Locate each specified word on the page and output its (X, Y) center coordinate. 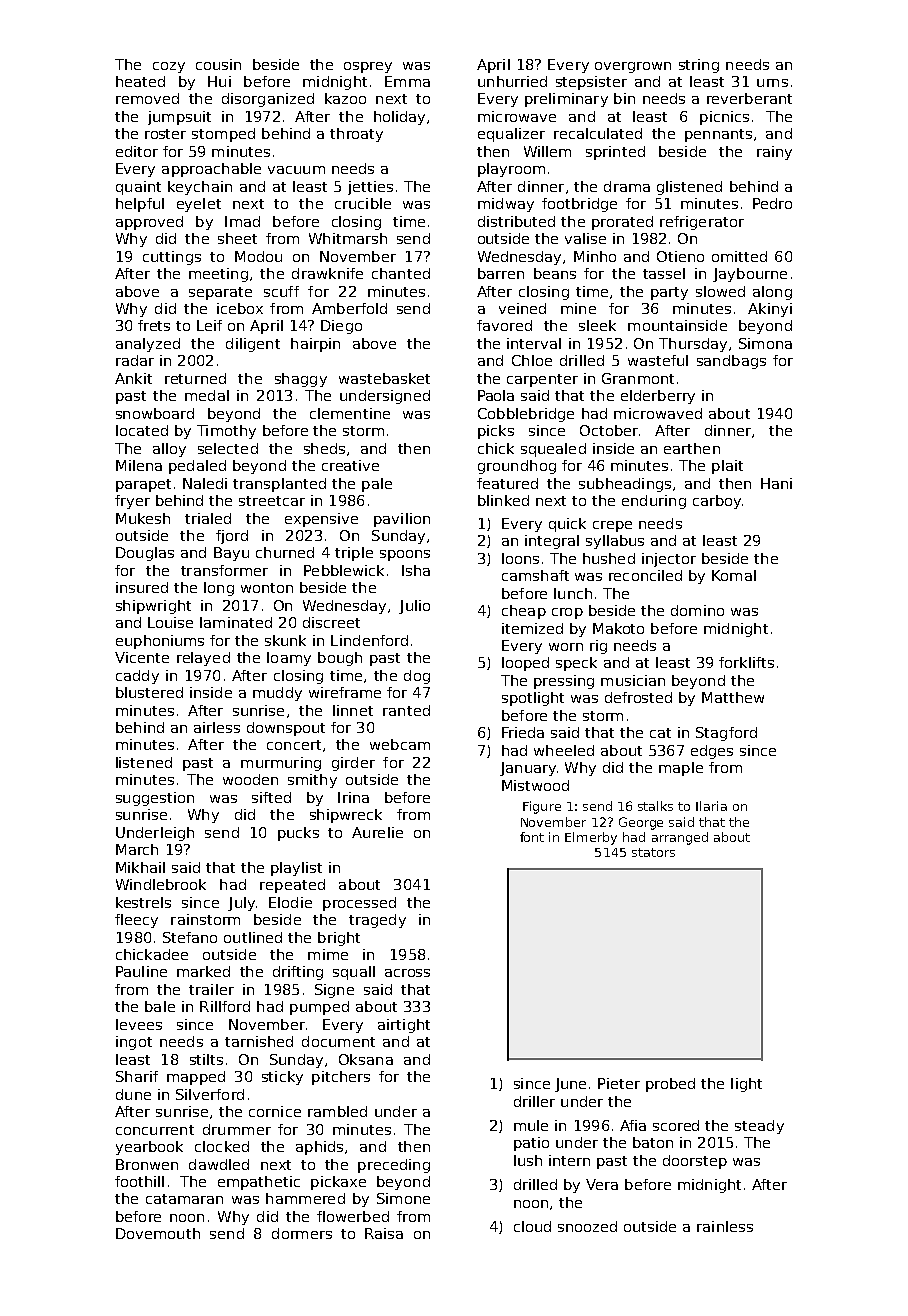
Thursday (693, 345)
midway (506, 205)
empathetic (259, 1183)
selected (228, 448)
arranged (680, 838)
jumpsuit (179, 118)
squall (354, 973)
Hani (776, 483)
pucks (298, 834)
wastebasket (384, 378)
